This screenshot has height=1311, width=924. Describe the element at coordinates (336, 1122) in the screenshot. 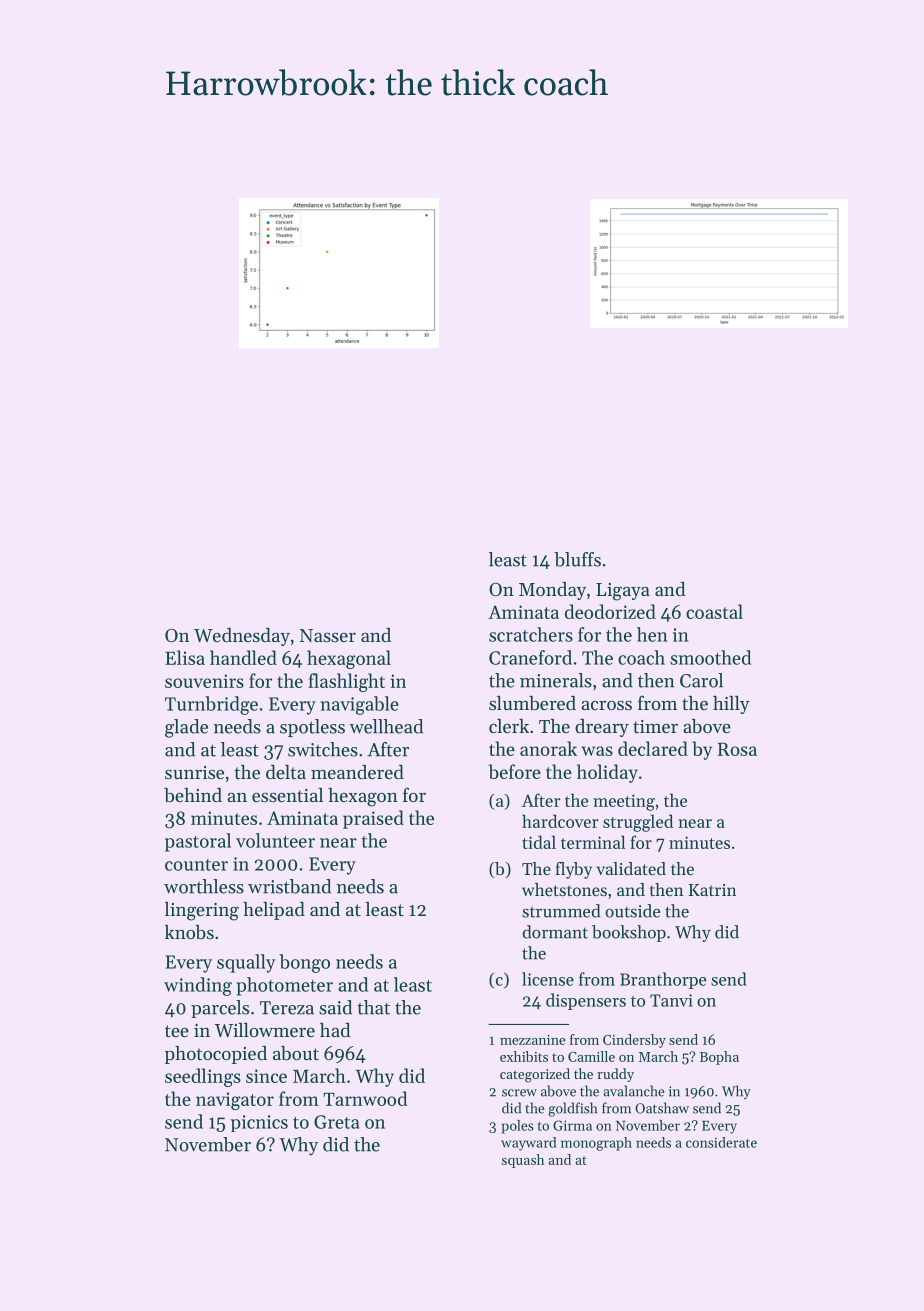

I see `Greta` at that location.
